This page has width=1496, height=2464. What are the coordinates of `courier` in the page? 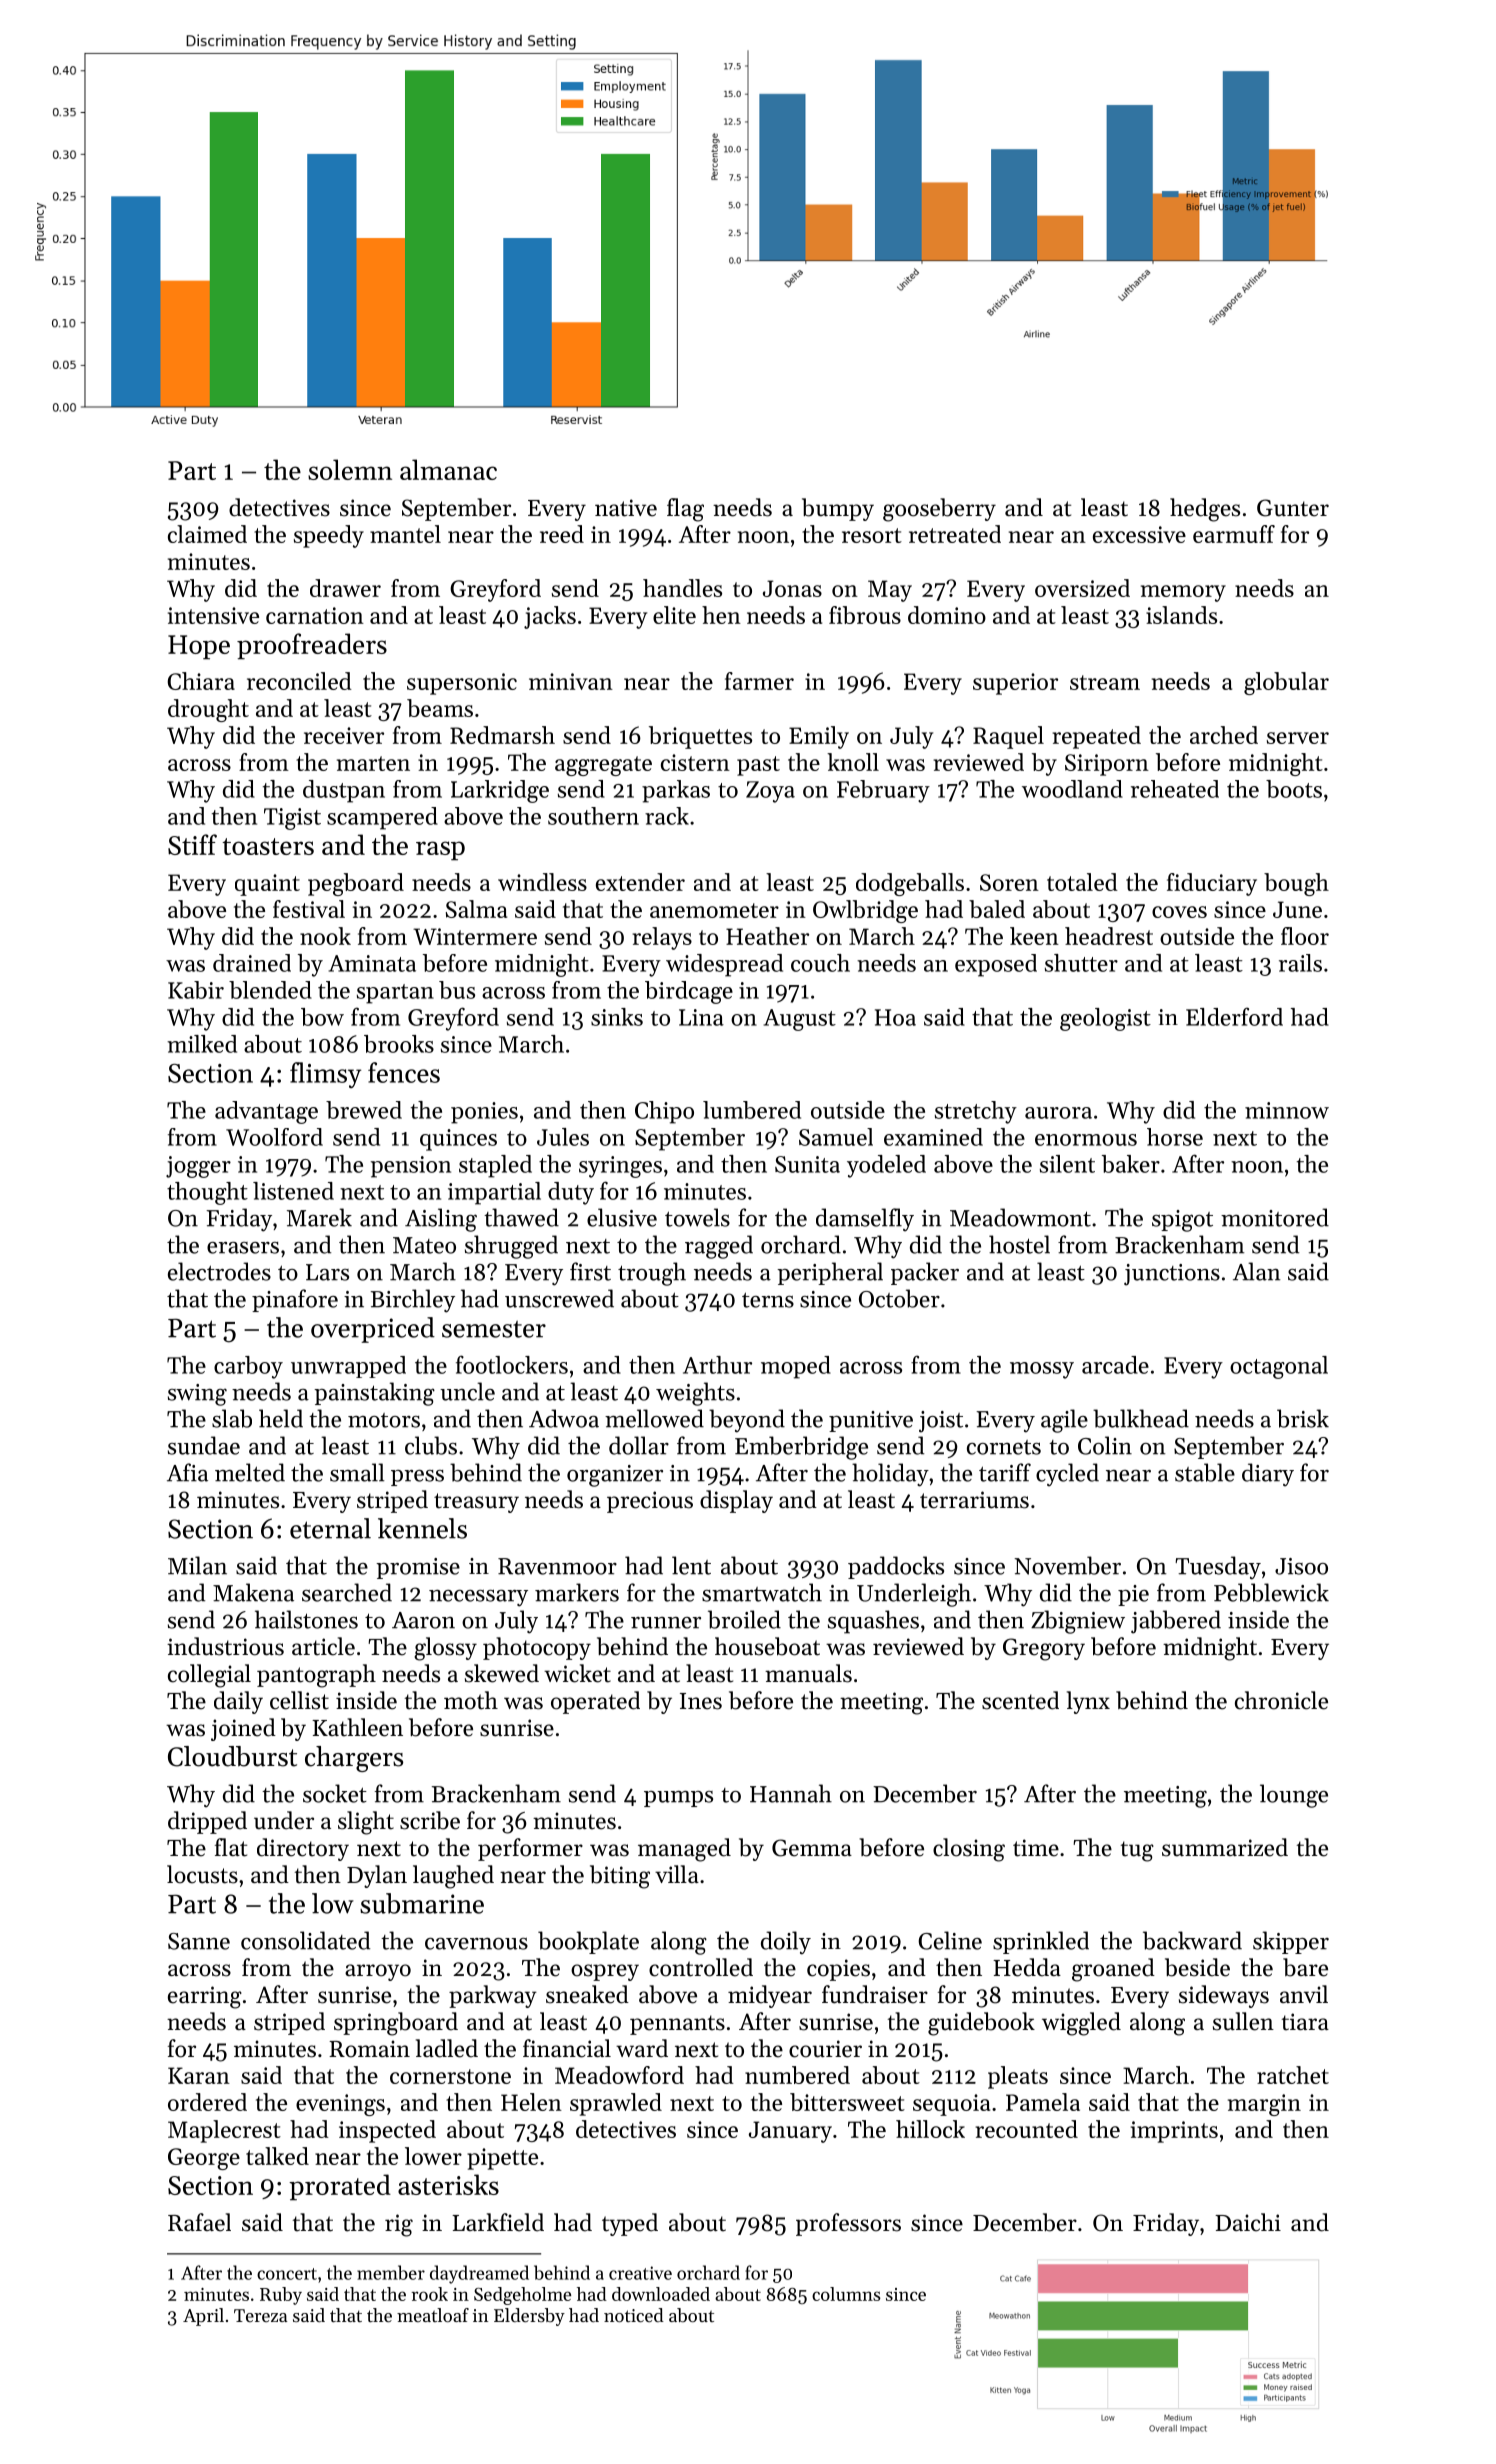 It's located at (825, 2049).
